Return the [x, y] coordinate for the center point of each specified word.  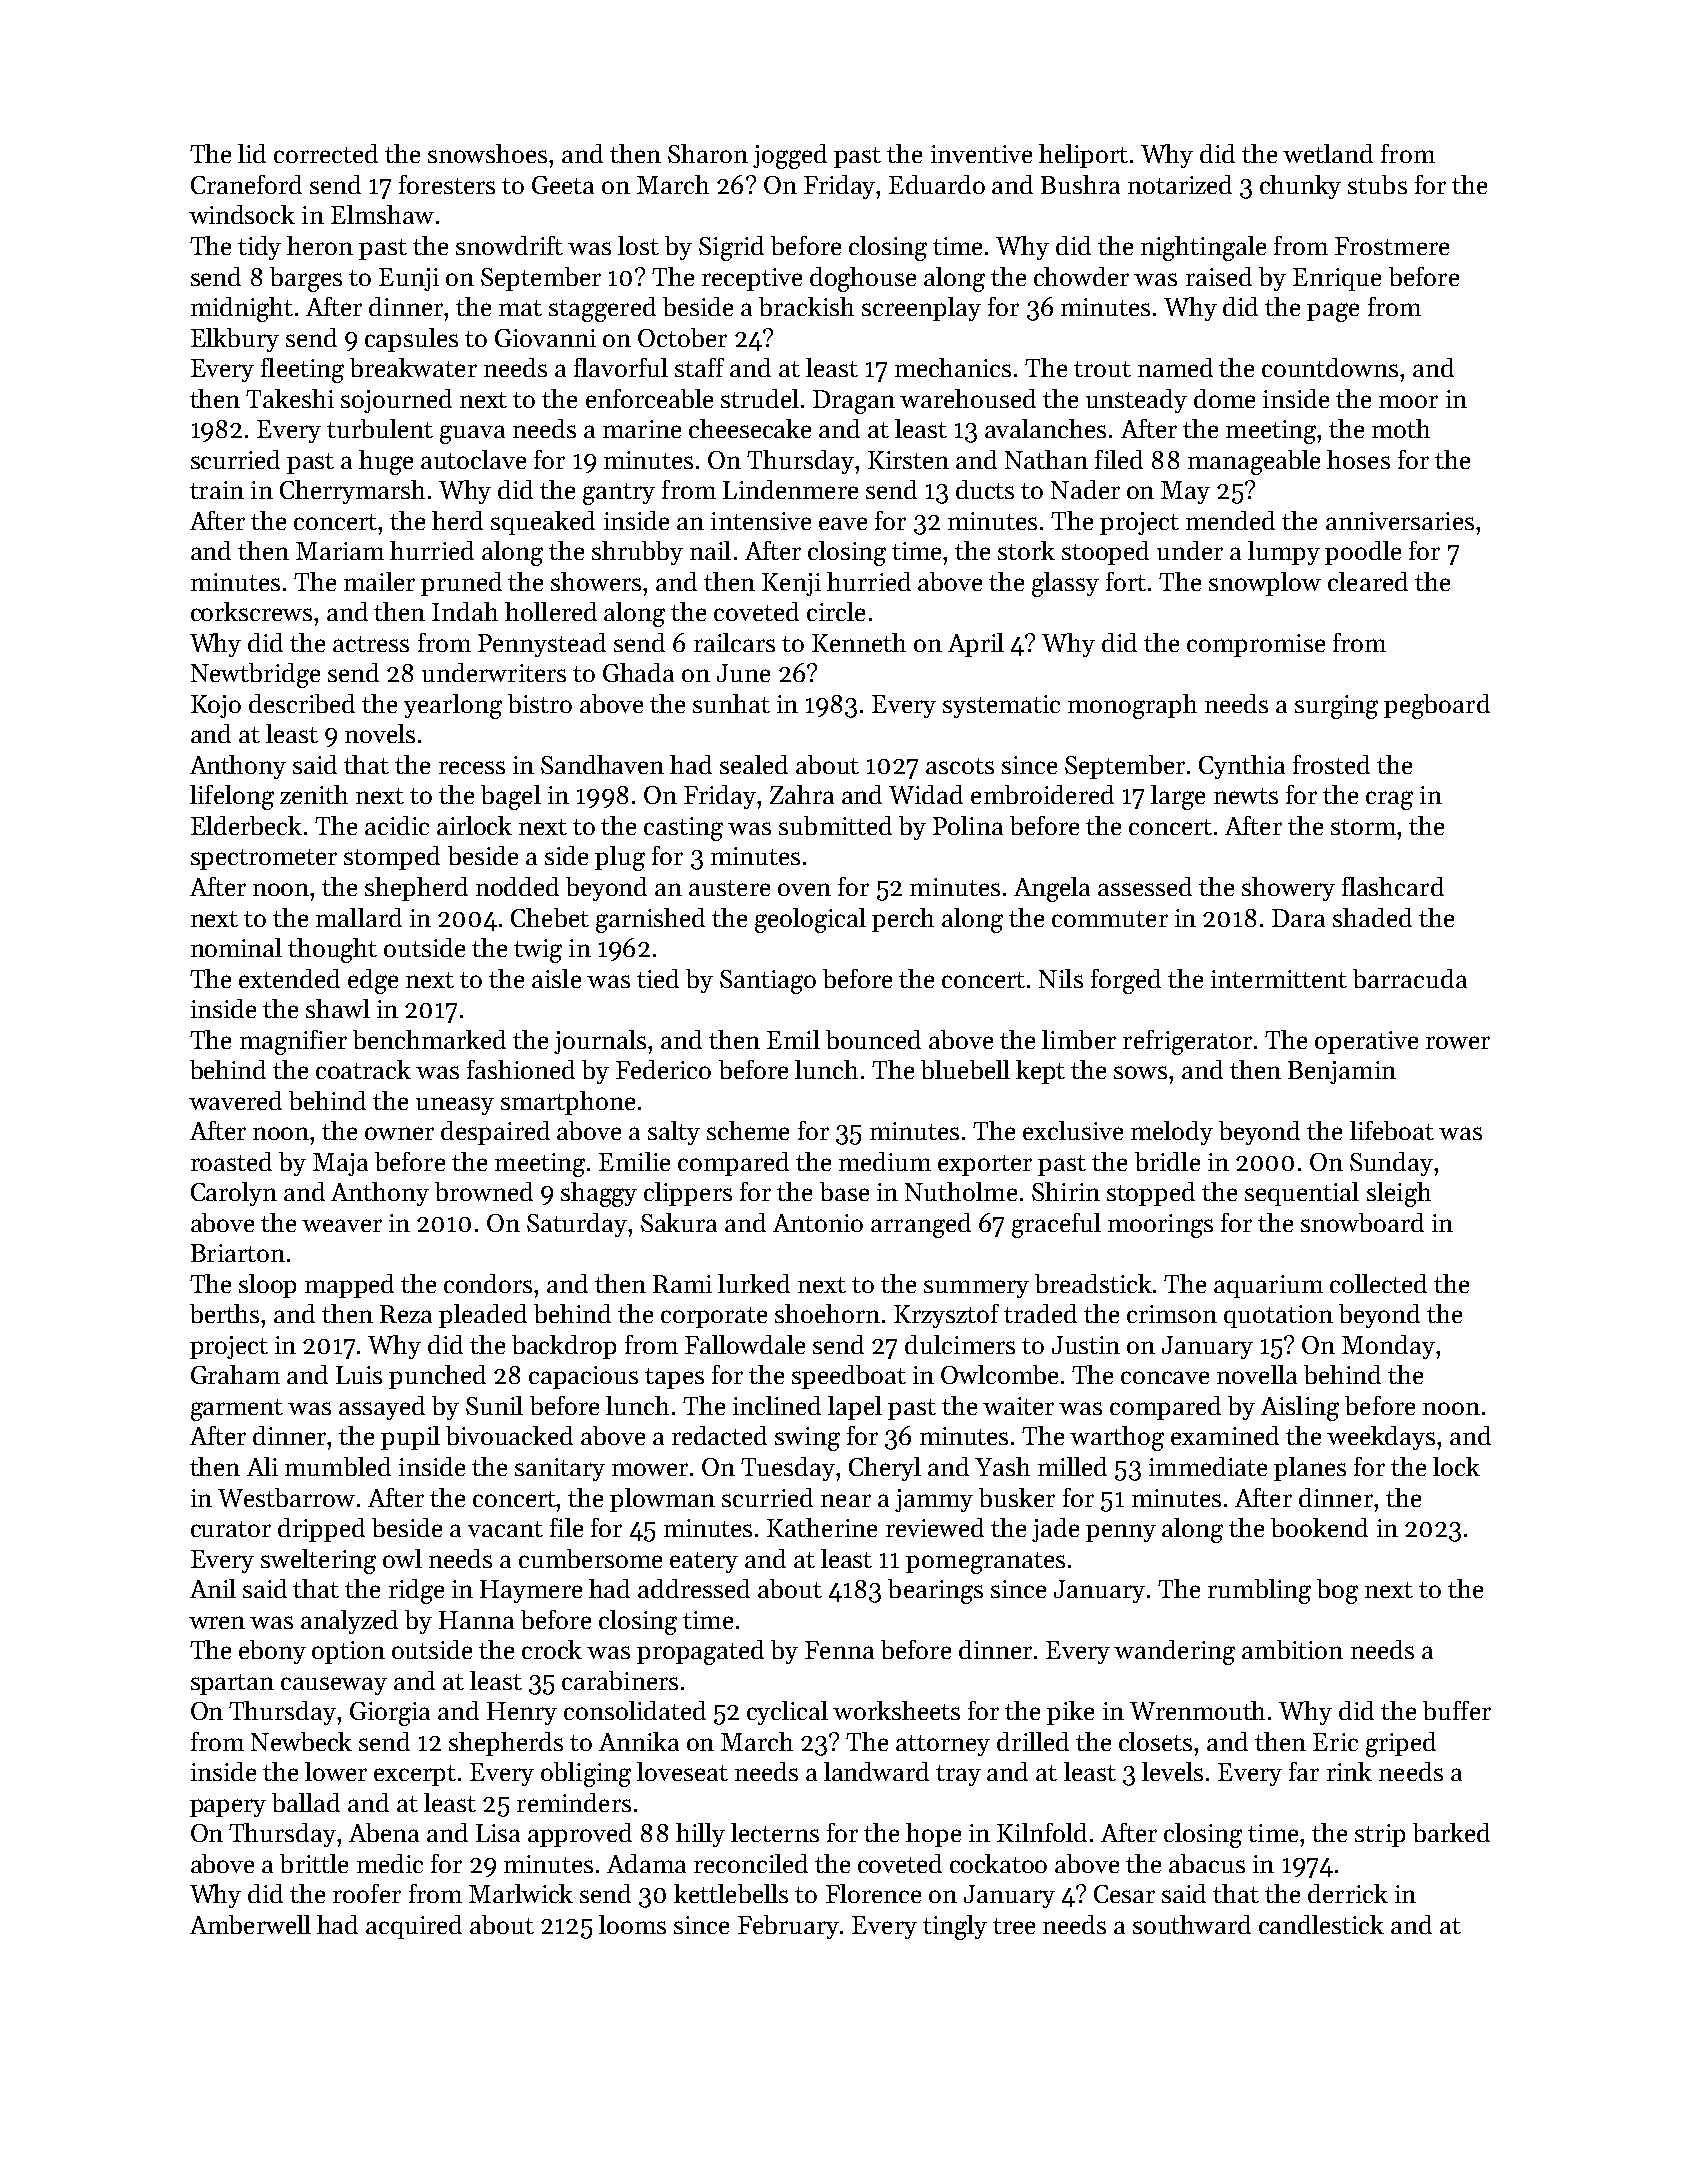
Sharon [708, 153]
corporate [714, 1317]
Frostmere [1392, 246]
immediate [1208, 1466]
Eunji [409, 279]
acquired [414, 1927]
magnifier [293, 1042]
